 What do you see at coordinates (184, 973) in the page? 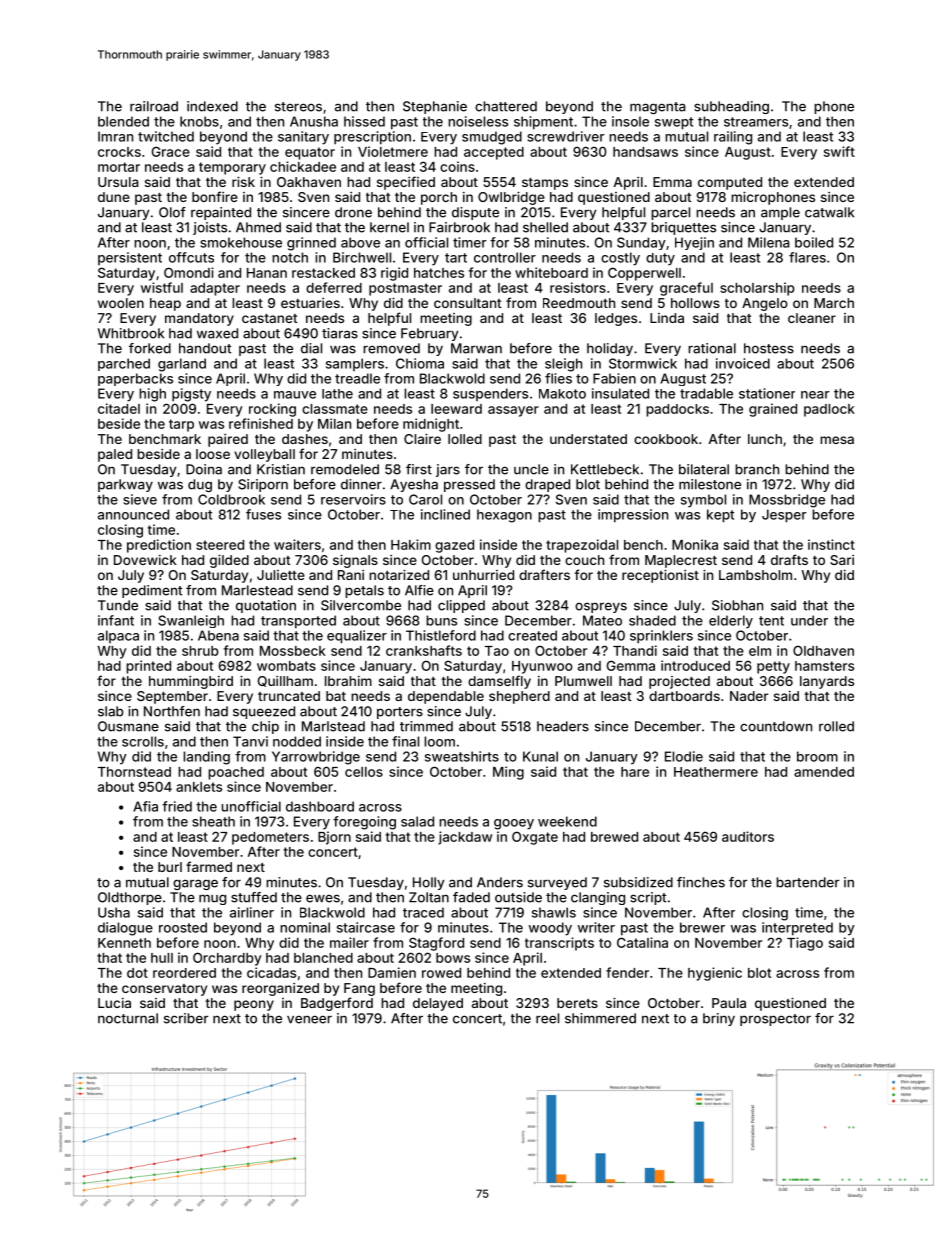
I see `reordered` at bounding box center [184, 973].
